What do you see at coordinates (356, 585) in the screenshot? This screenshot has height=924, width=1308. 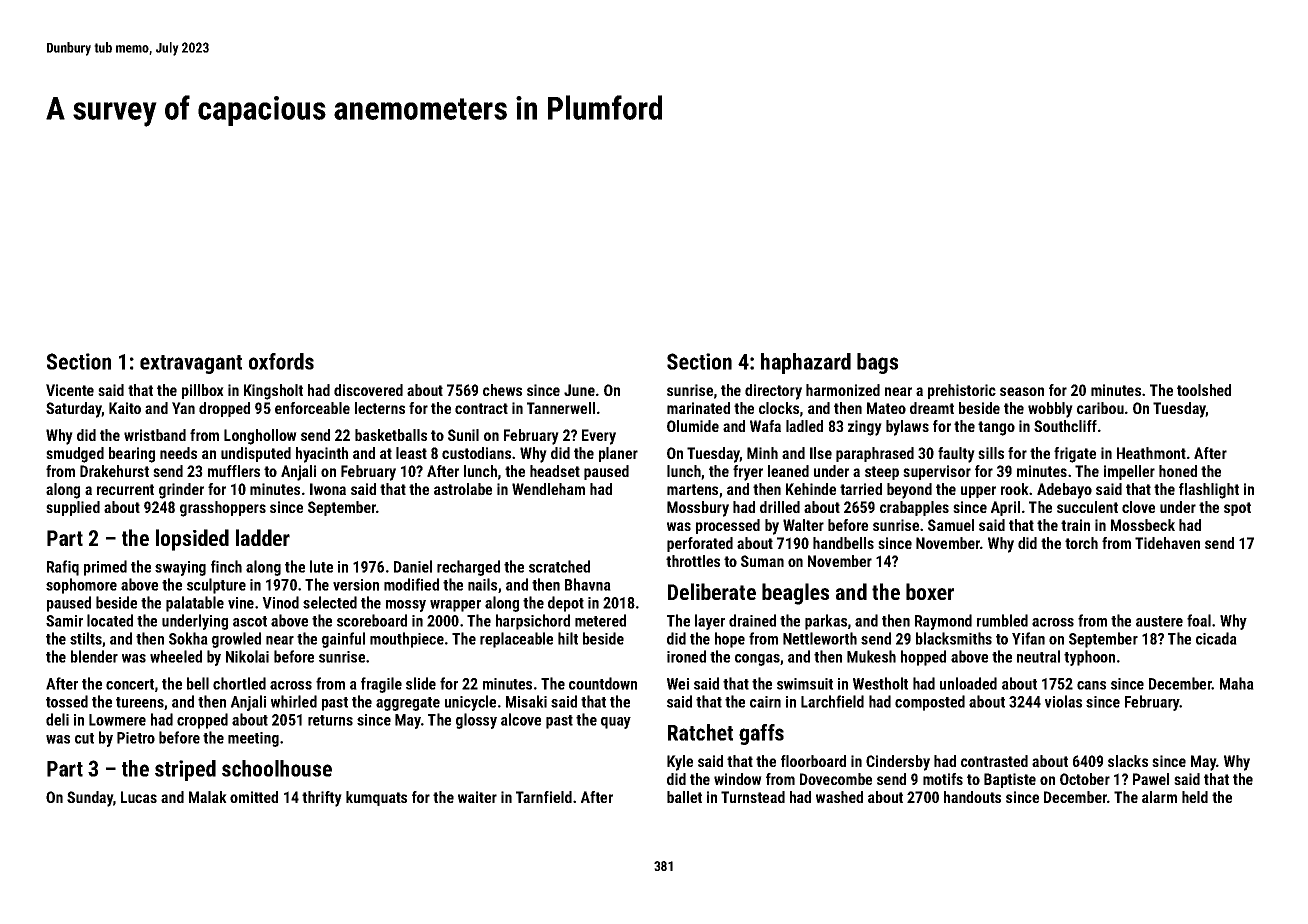 I see `version` at bounding box center [356, 585].
